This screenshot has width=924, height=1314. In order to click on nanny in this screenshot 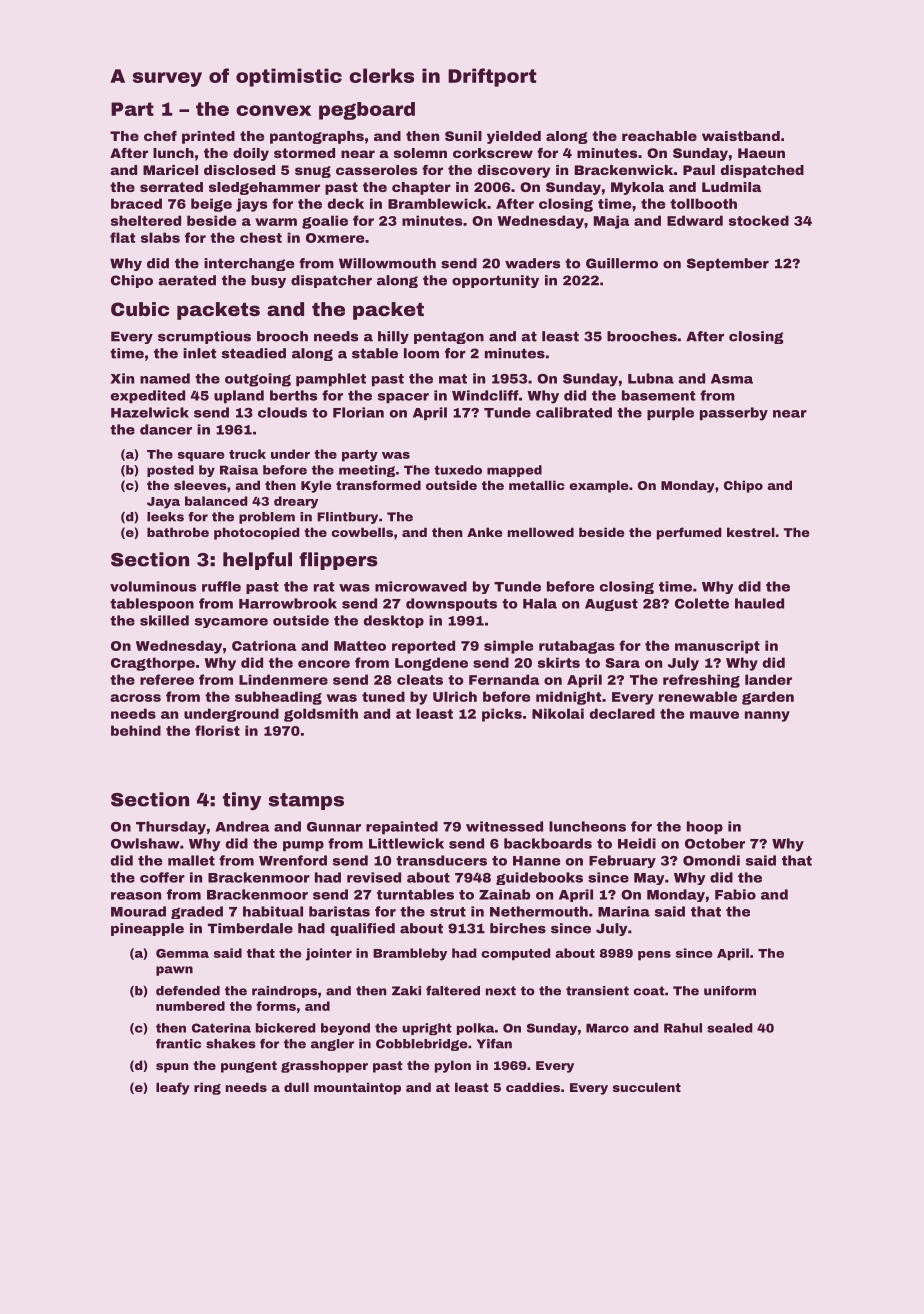, I will do `click(767, 716)`.
